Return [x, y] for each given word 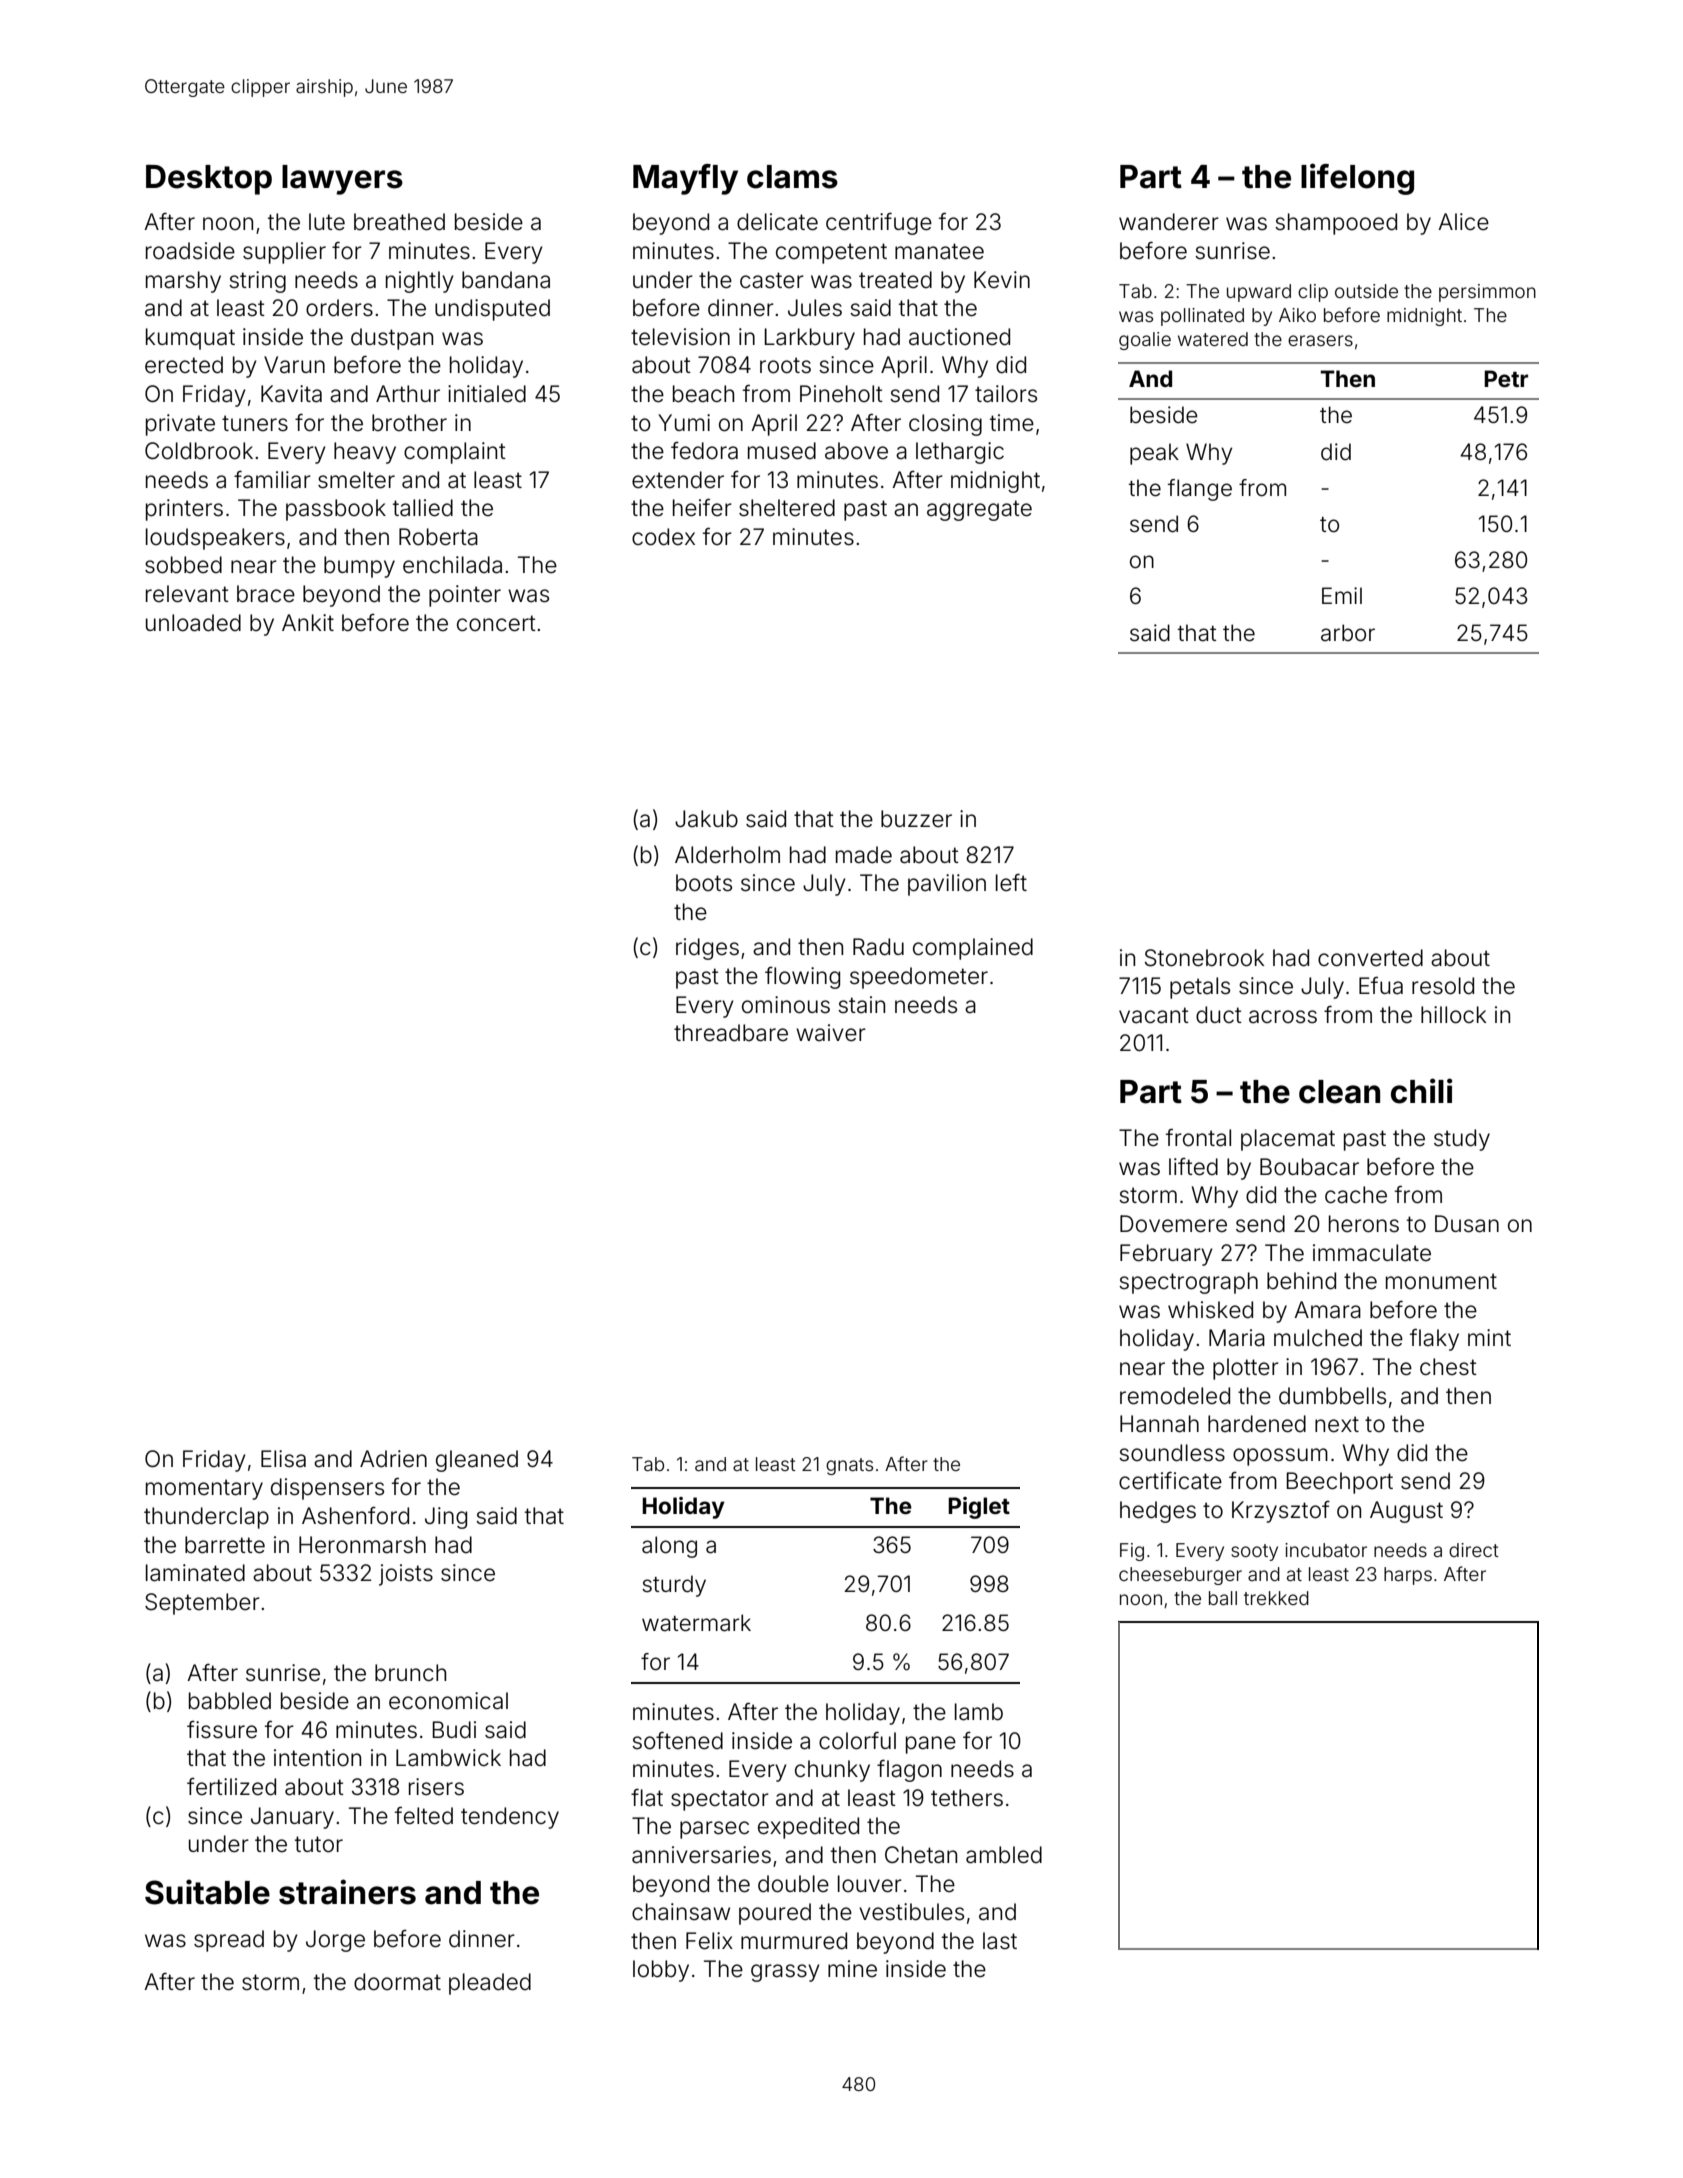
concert [496, 623]
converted [1370, 958]
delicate [777, 222]
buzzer [916, 819]
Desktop [209, 179]
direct [1474, 1550]
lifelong [1357, 179]
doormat [397, 1982]
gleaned [477, 1461]
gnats [849, 1466]
